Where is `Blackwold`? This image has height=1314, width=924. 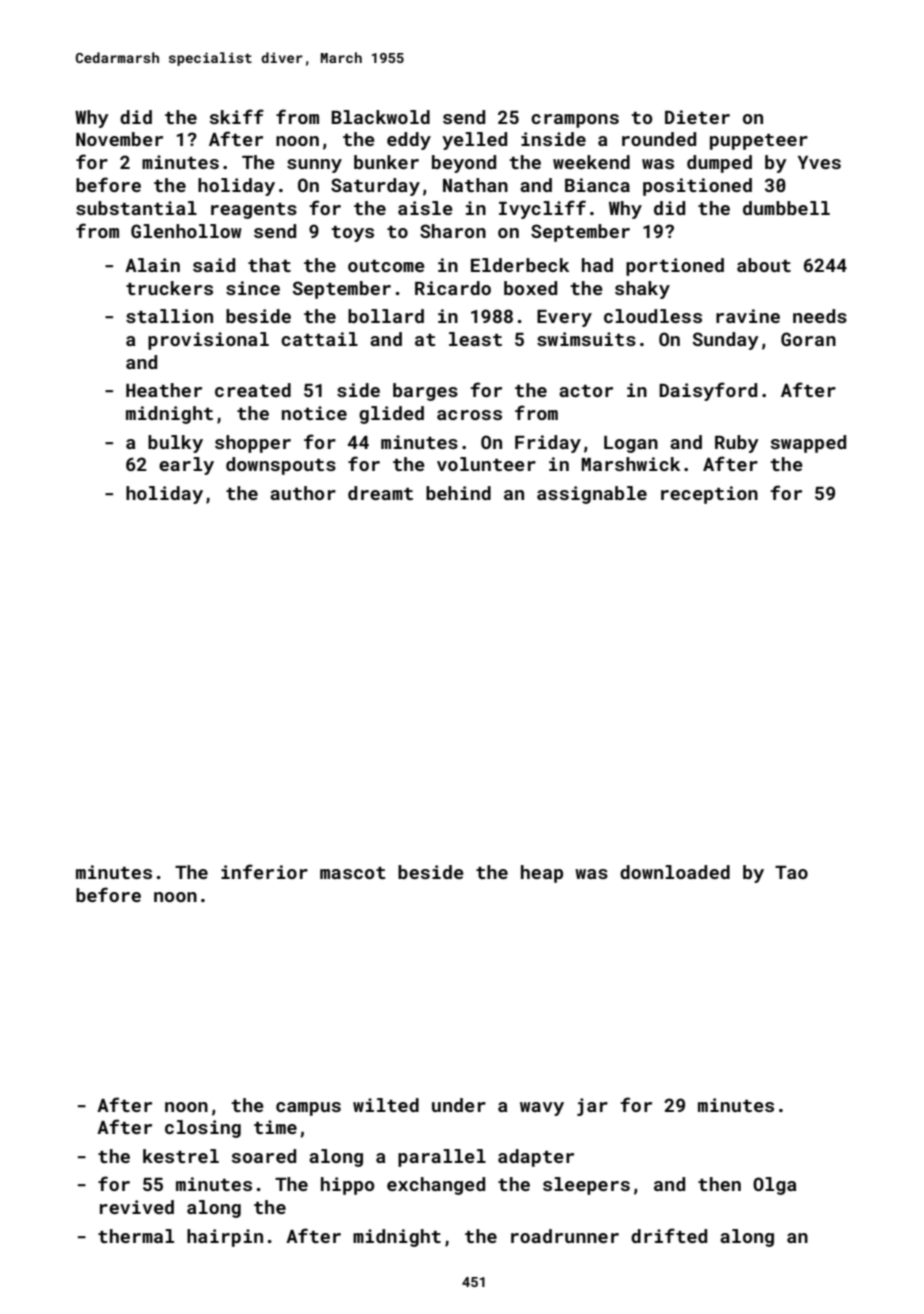
Blackwold is located at coordinates (380, 117).
